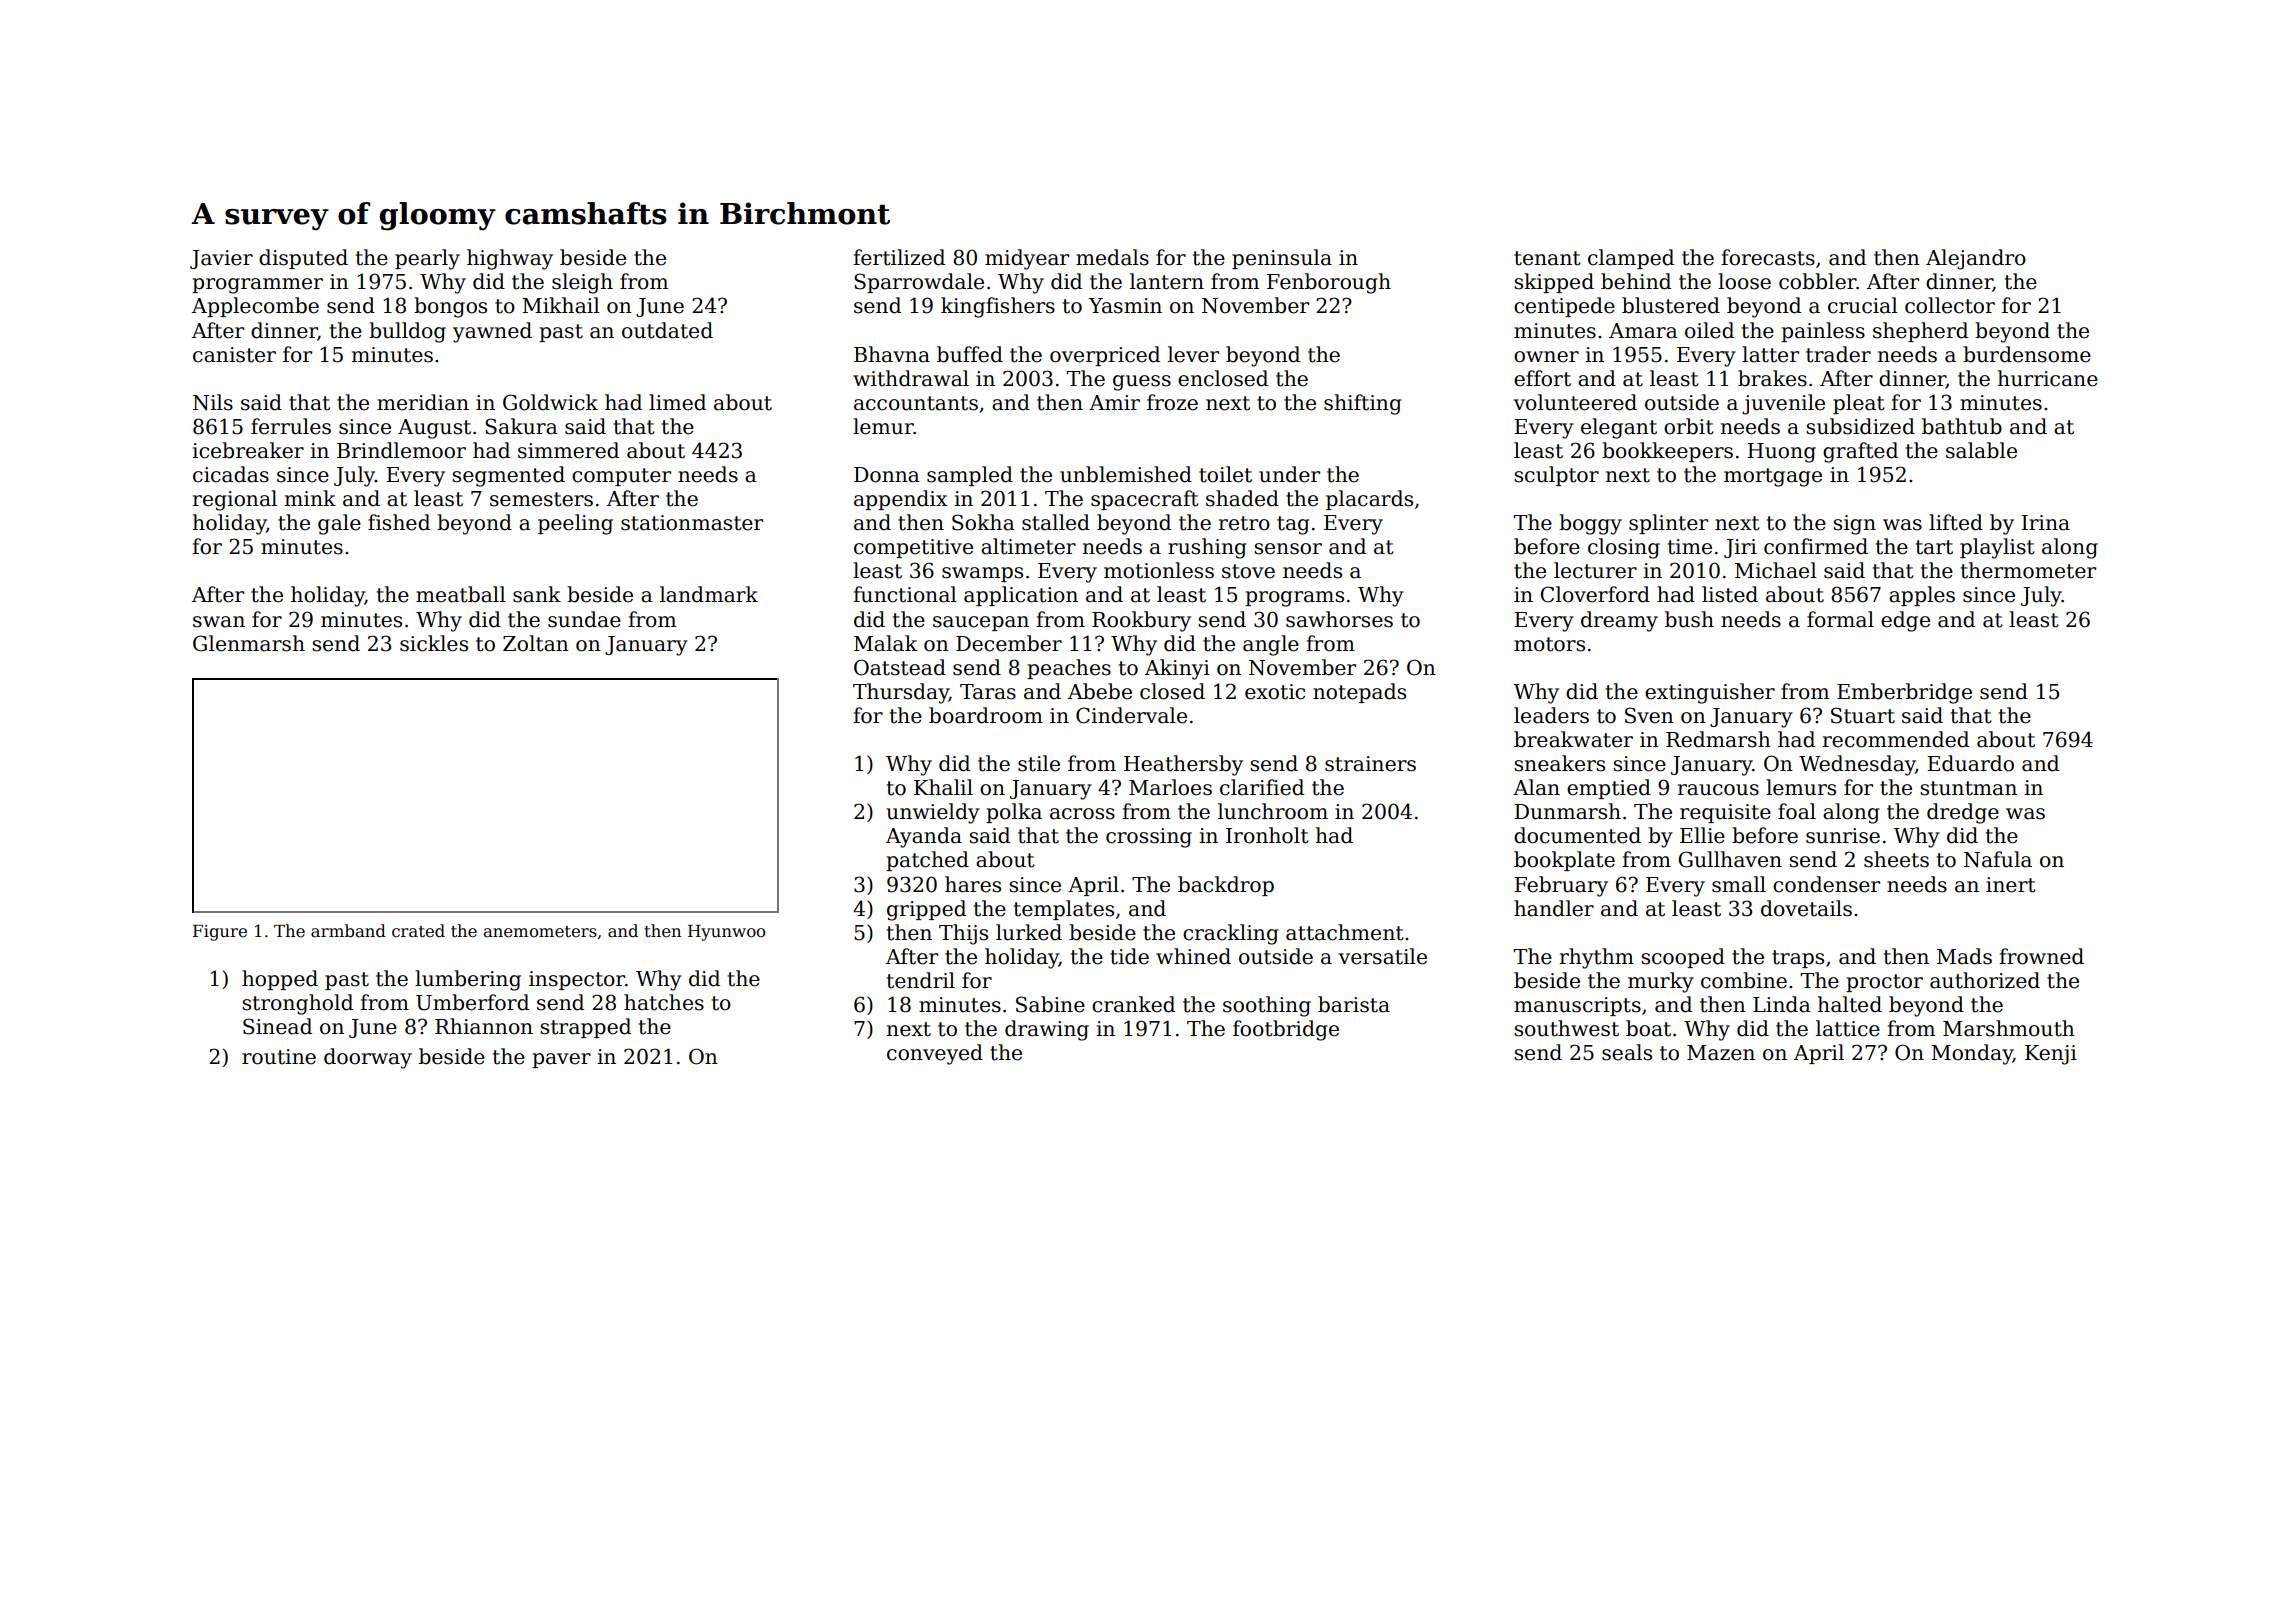  I want to click on seals, so click(1627, 1052).
